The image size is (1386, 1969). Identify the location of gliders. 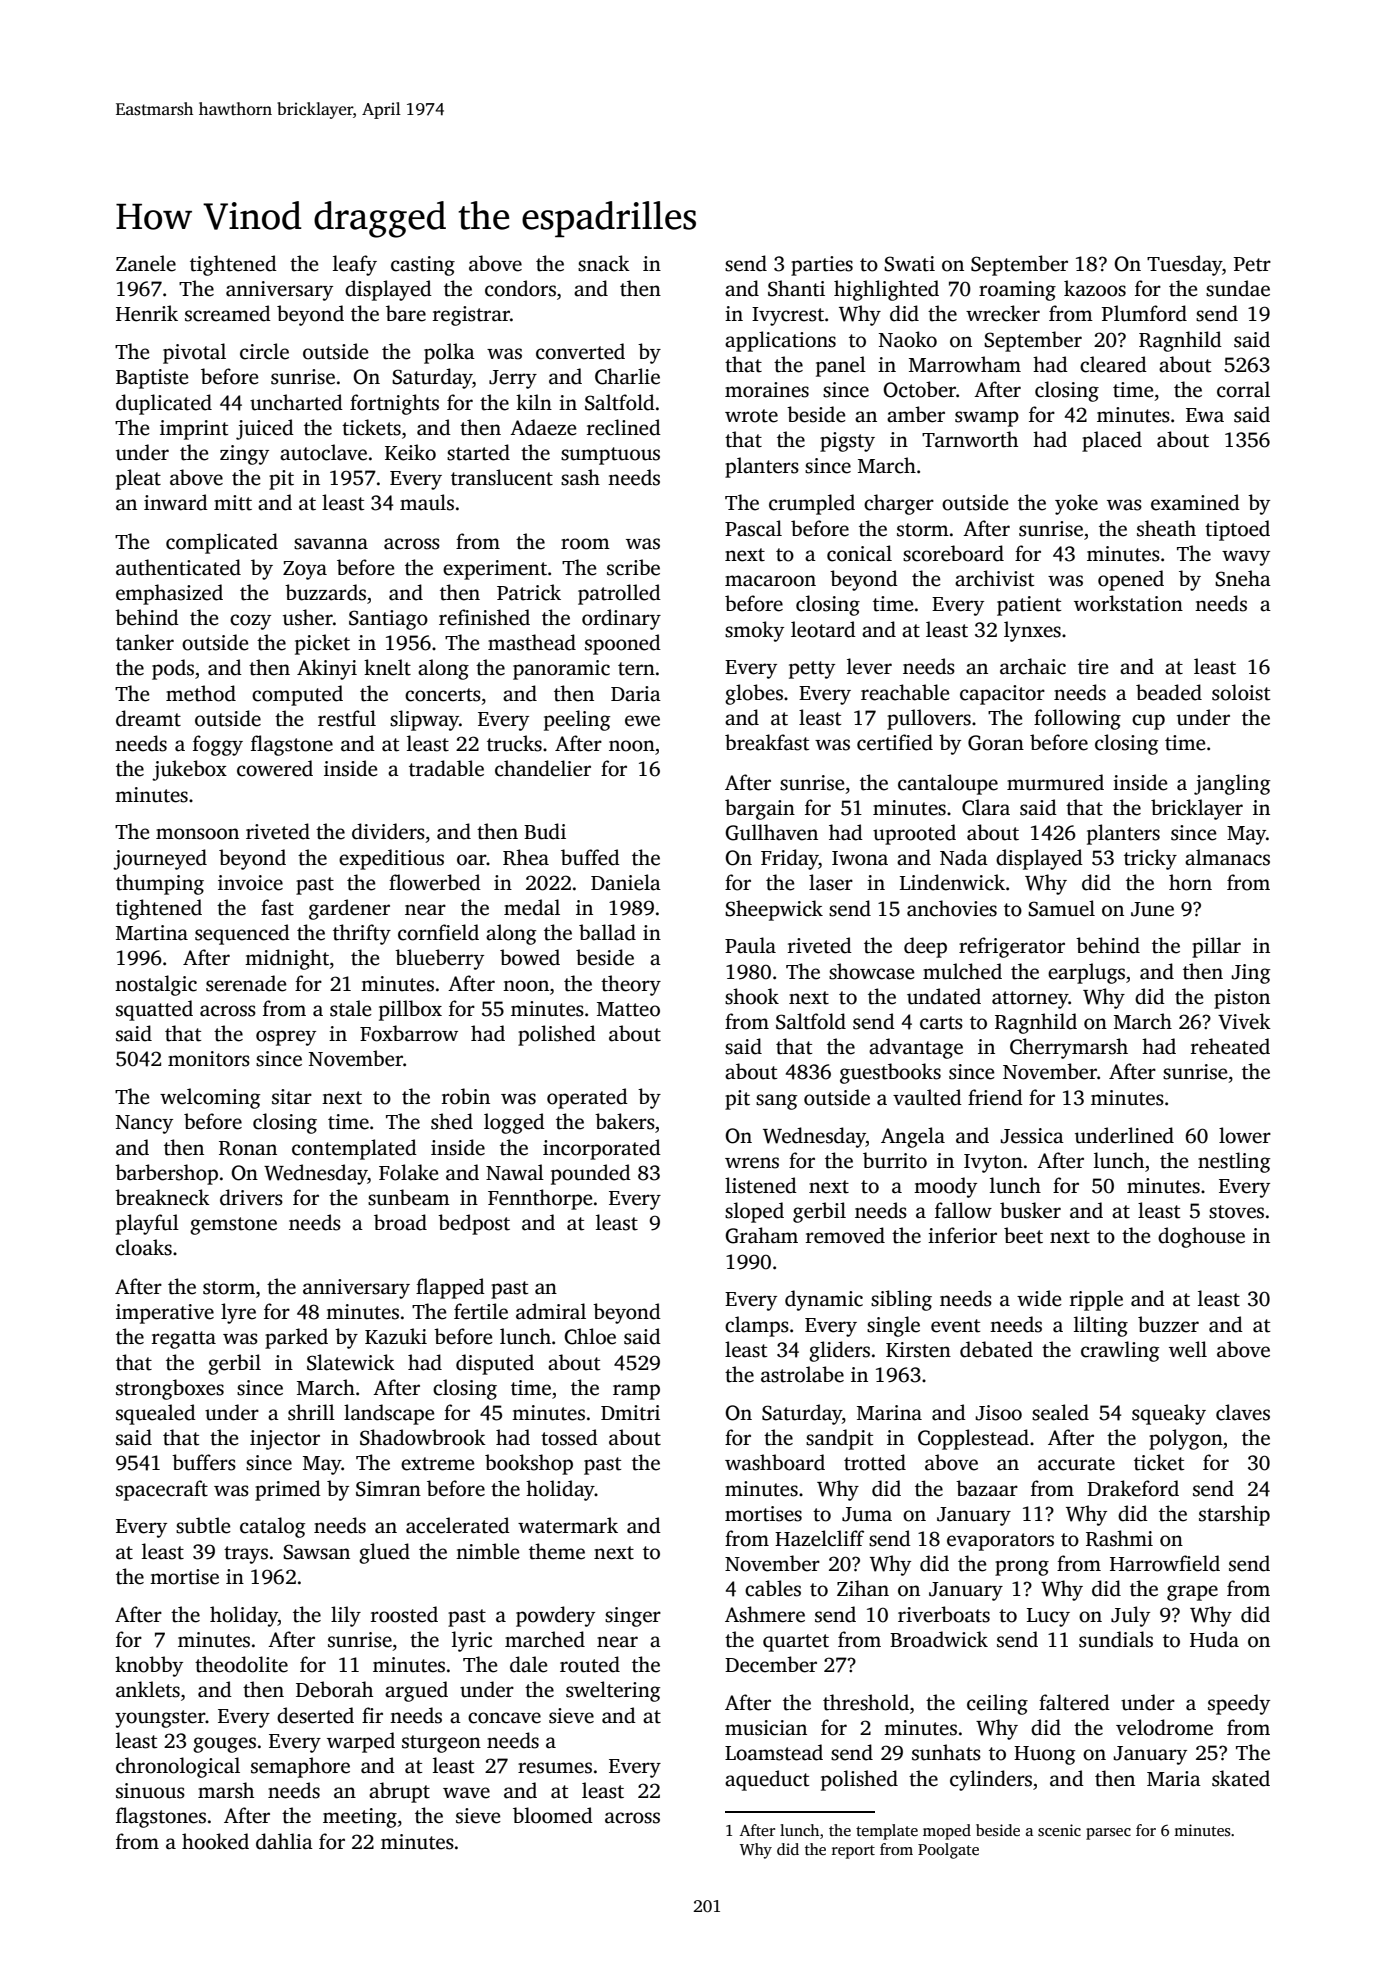
(839, 1351).
